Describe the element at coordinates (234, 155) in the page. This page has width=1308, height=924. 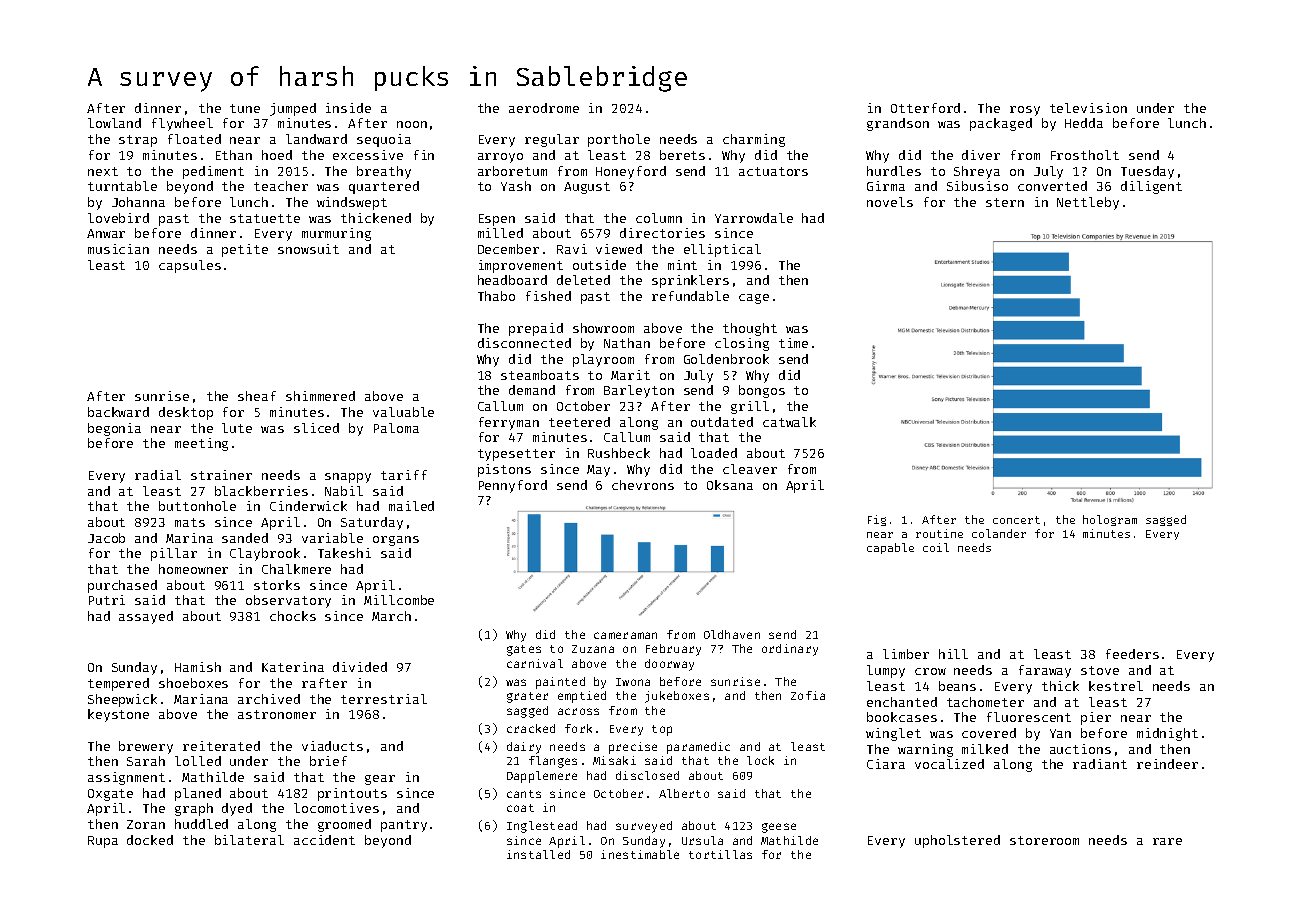
I see `Ethan` at that location.
